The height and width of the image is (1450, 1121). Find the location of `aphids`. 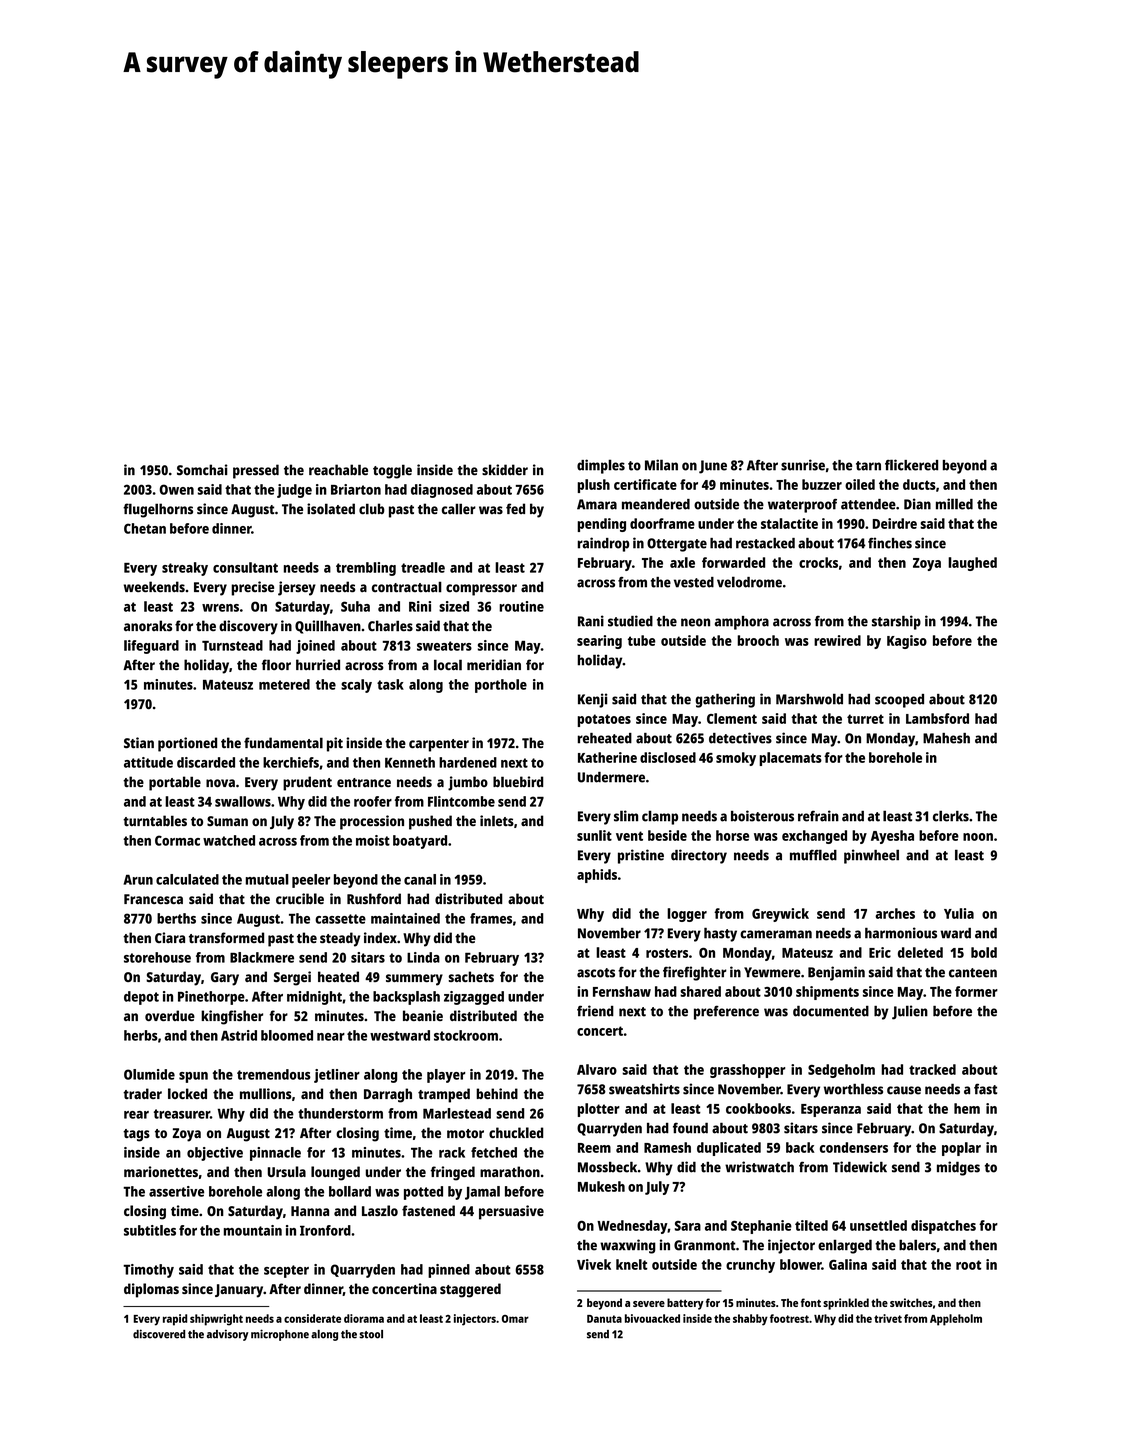

aphids is located at coordinates (597, 876).
